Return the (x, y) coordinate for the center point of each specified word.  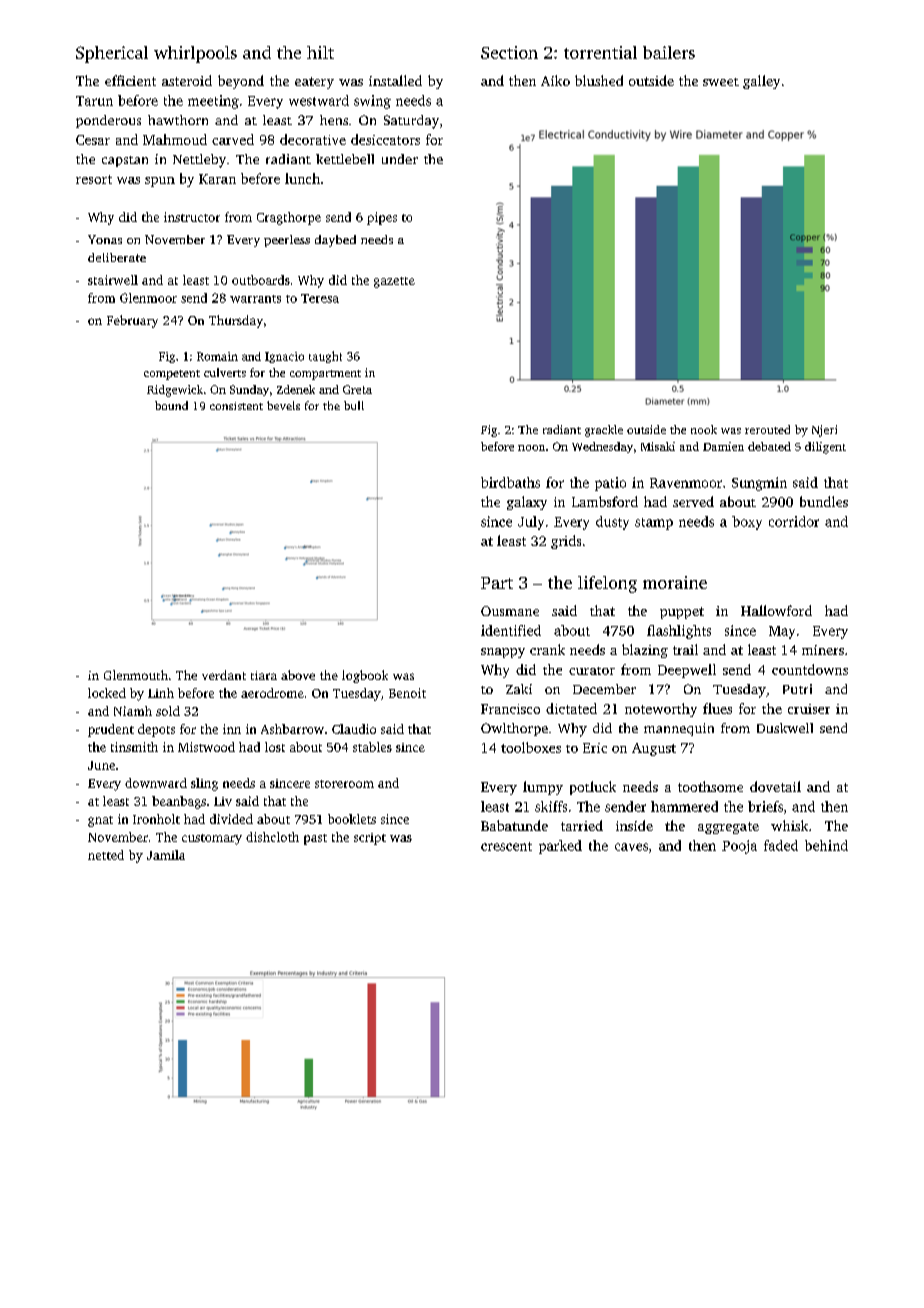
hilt (320, 52)
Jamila (166, 855)
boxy (747, 523)
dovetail (775, 786)
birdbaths (510, 482)
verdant (224, 675)
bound (171, 405)
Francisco (510, 709)
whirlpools (195, 54)
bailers (669, 52)
